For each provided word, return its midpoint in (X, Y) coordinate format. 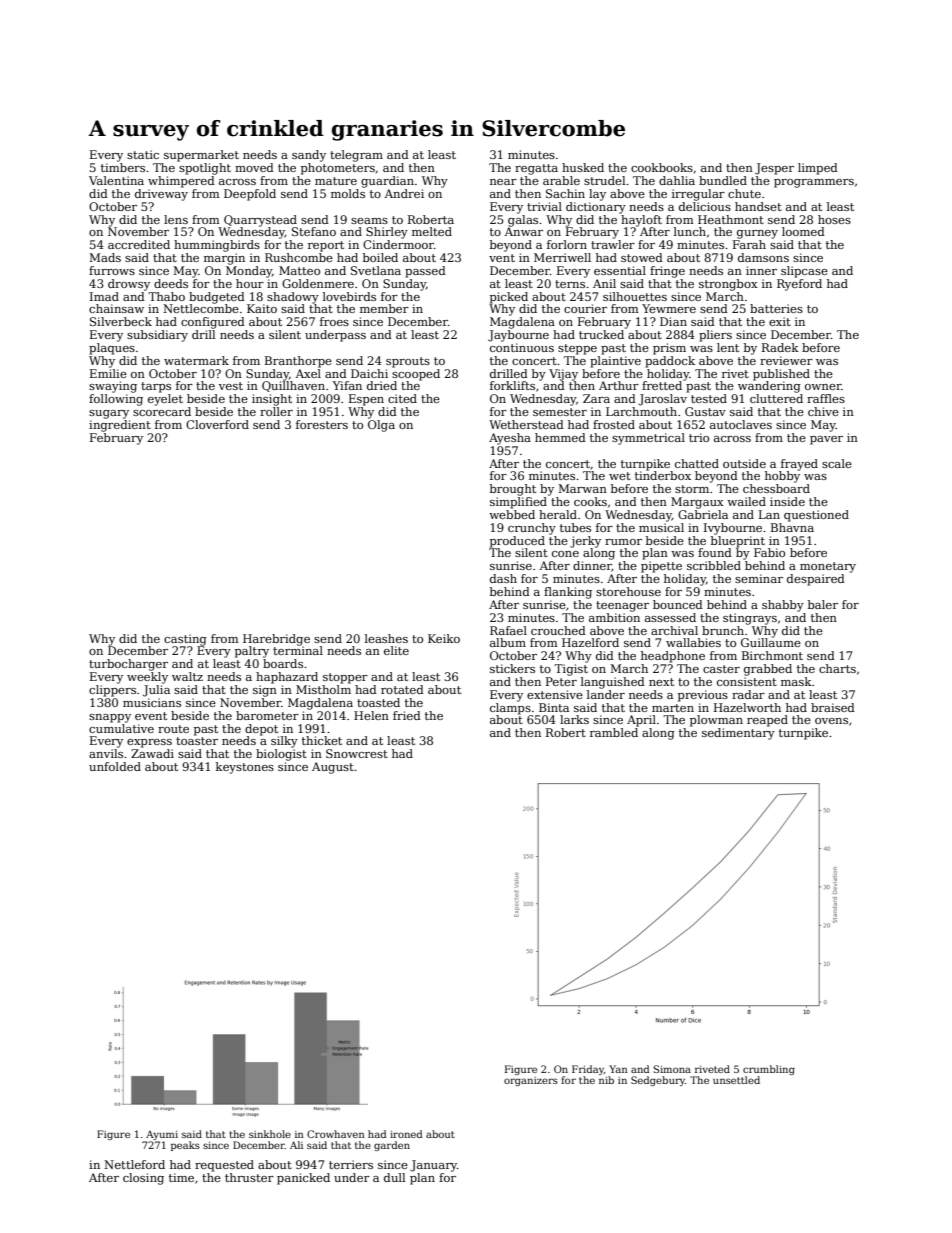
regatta (536, 169)
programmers (814, 183)
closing (143, 1179)
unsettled (736, 1080)
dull (394, 1177)
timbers (123, 167)
